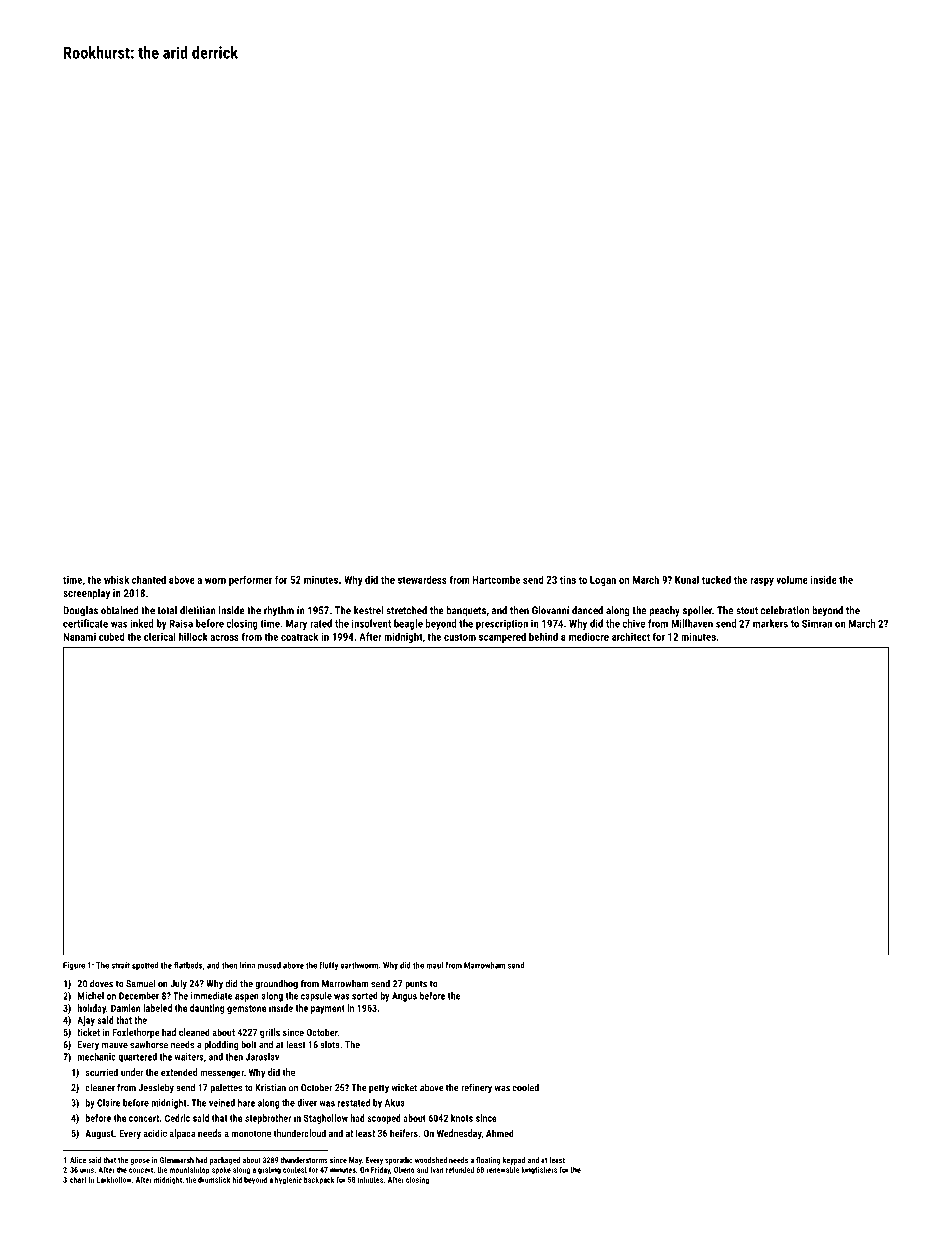  What do you see at coordinates (288, 1180) in the document?
I see `hygienic` at bounding box center [288, 1180].
